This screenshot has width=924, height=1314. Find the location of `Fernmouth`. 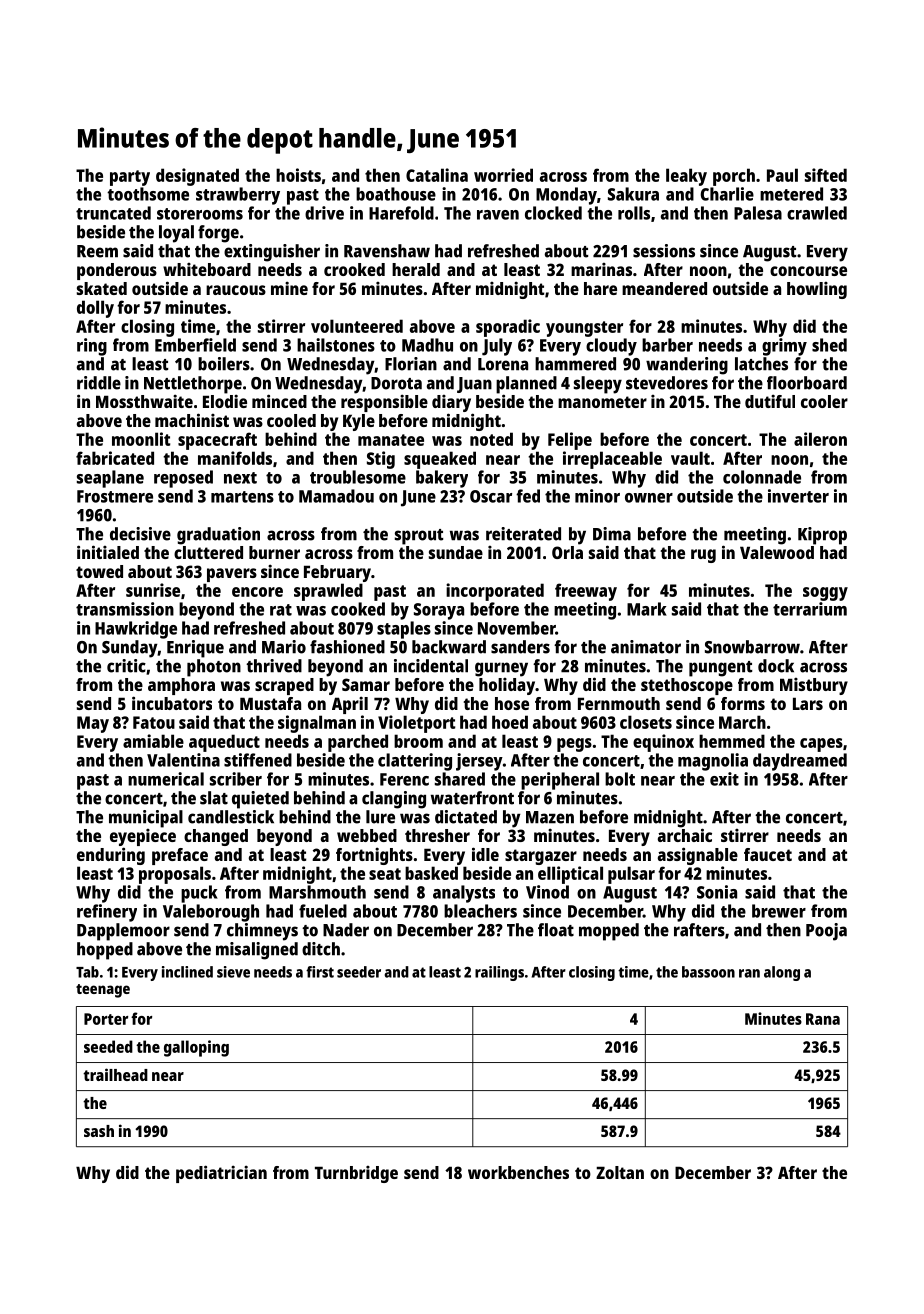

Fernmouth is located at coordinates (619, 703).
